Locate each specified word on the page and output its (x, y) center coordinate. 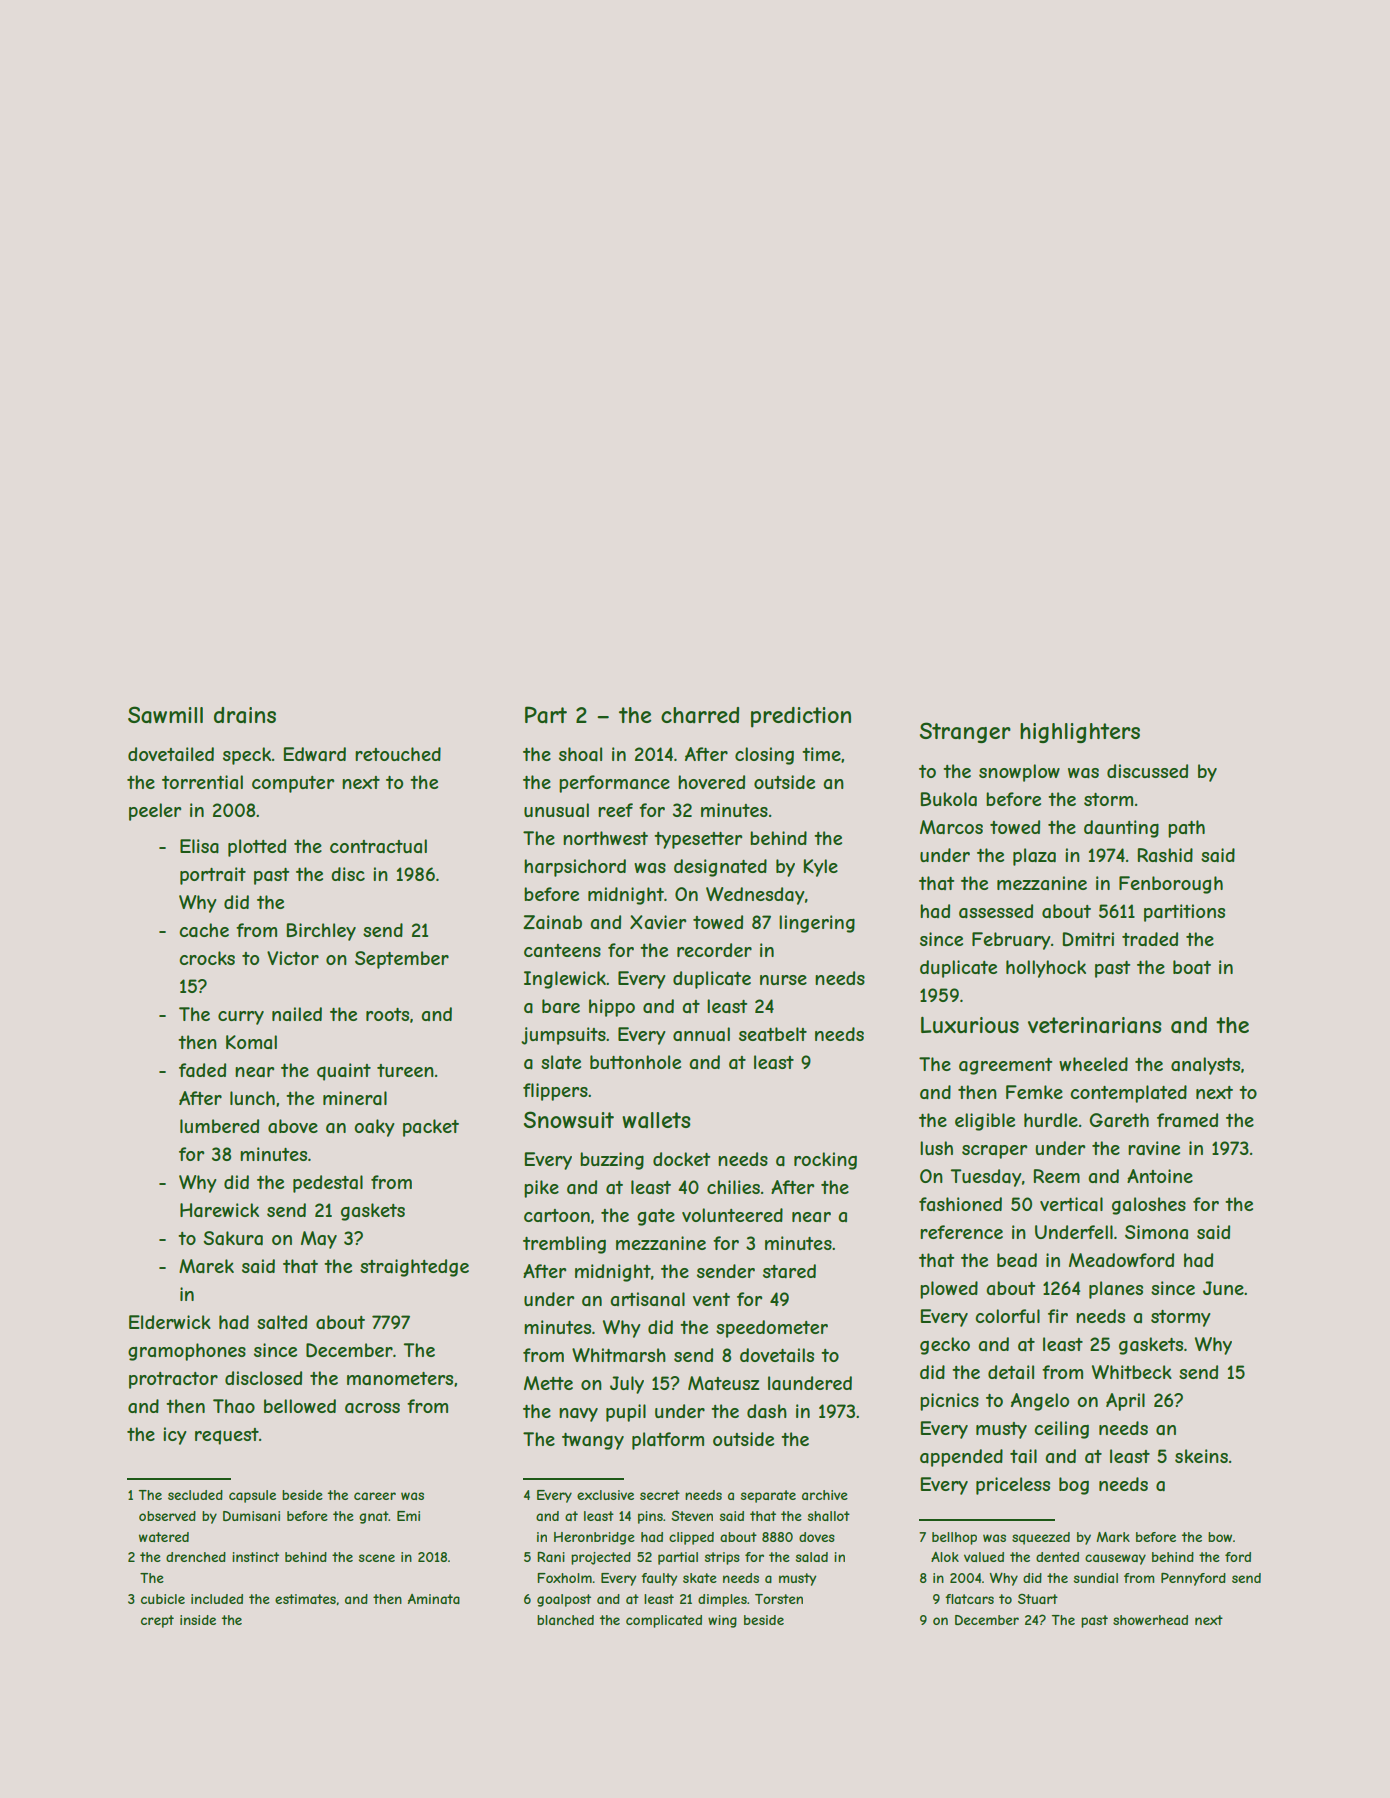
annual (701, 1034)
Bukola (949, 799)
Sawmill (165, 715)
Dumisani (251, 1516)
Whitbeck (1132, 1372)
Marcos (951, 827)
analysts (1205, 1066)
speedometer (772, 1329)
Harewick (219, 1210)
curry (241, 1018)
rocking (825, 1161)
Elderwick (170, 1322)
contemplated (1128, 1094)
